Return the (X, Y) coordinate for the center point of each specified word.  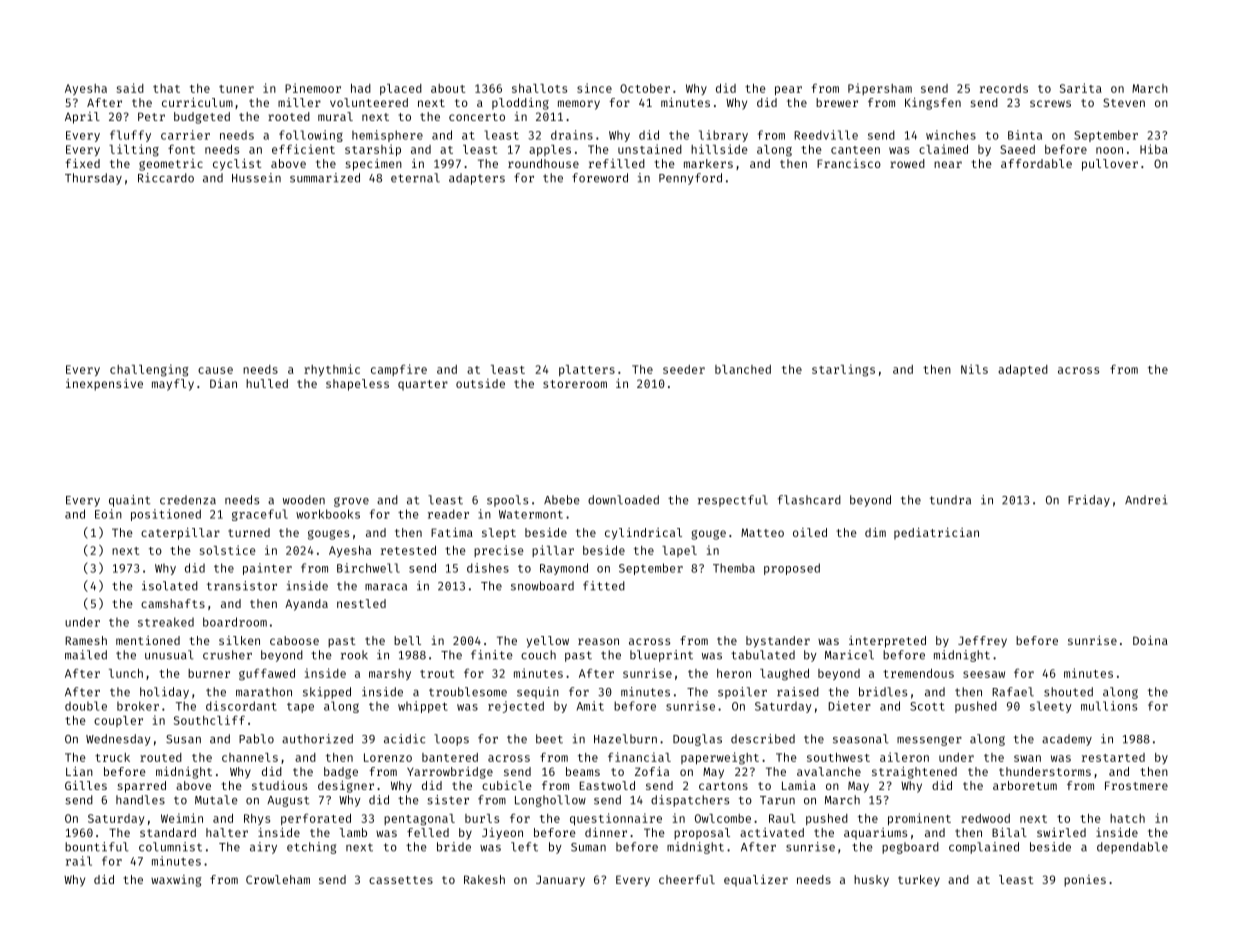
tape (300, 708)
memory (579, 105)
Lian (79, 771)
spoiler (742, 693)
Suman (588, 847)
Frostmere (1136, 785)
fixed (82, 163)
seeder (684, 369)
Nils (974, 369)
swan (1027, 758)
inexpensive (104, 385)
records (1004, 88)
